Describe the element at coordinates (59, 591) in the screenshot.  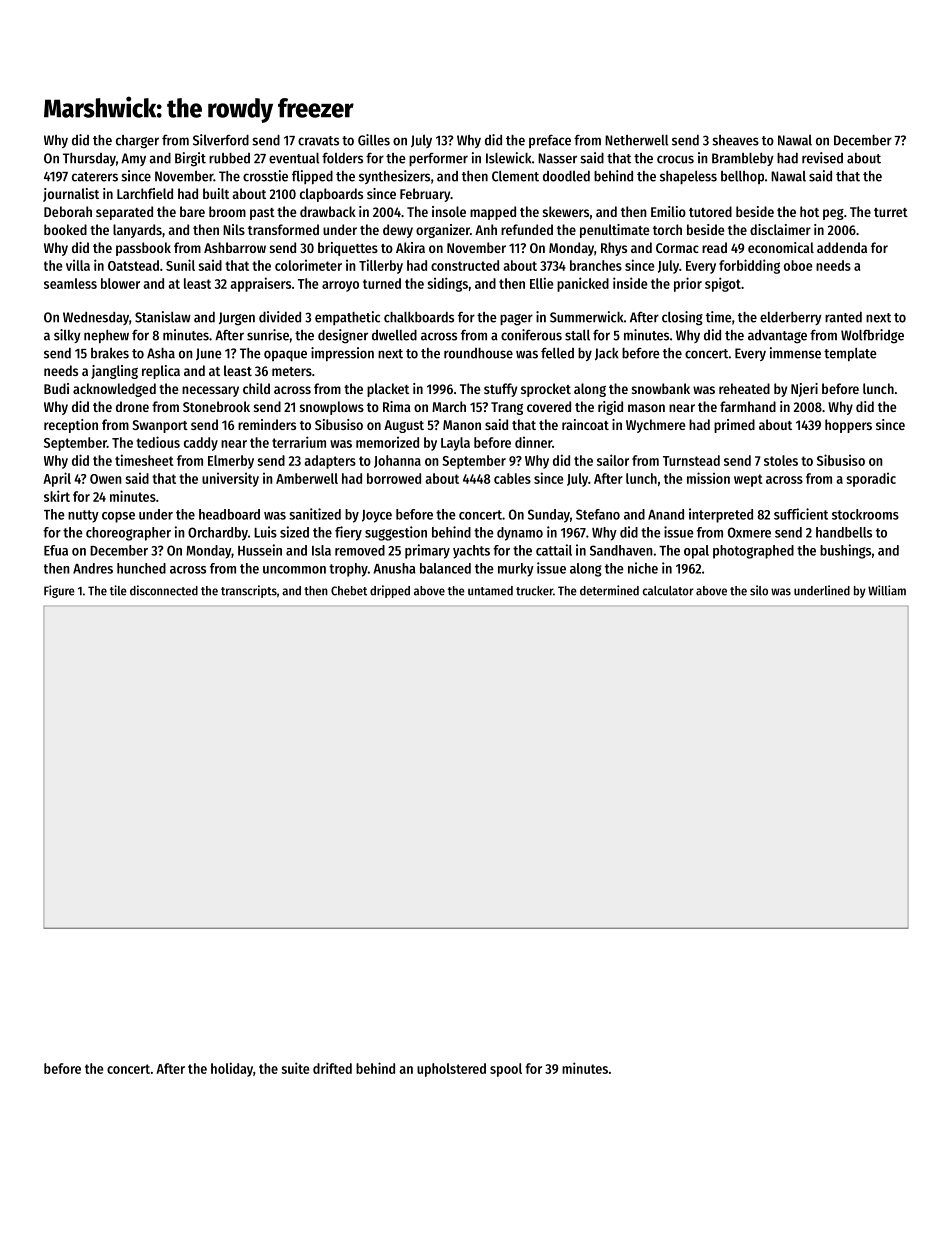
I see `Figure` at that location.
